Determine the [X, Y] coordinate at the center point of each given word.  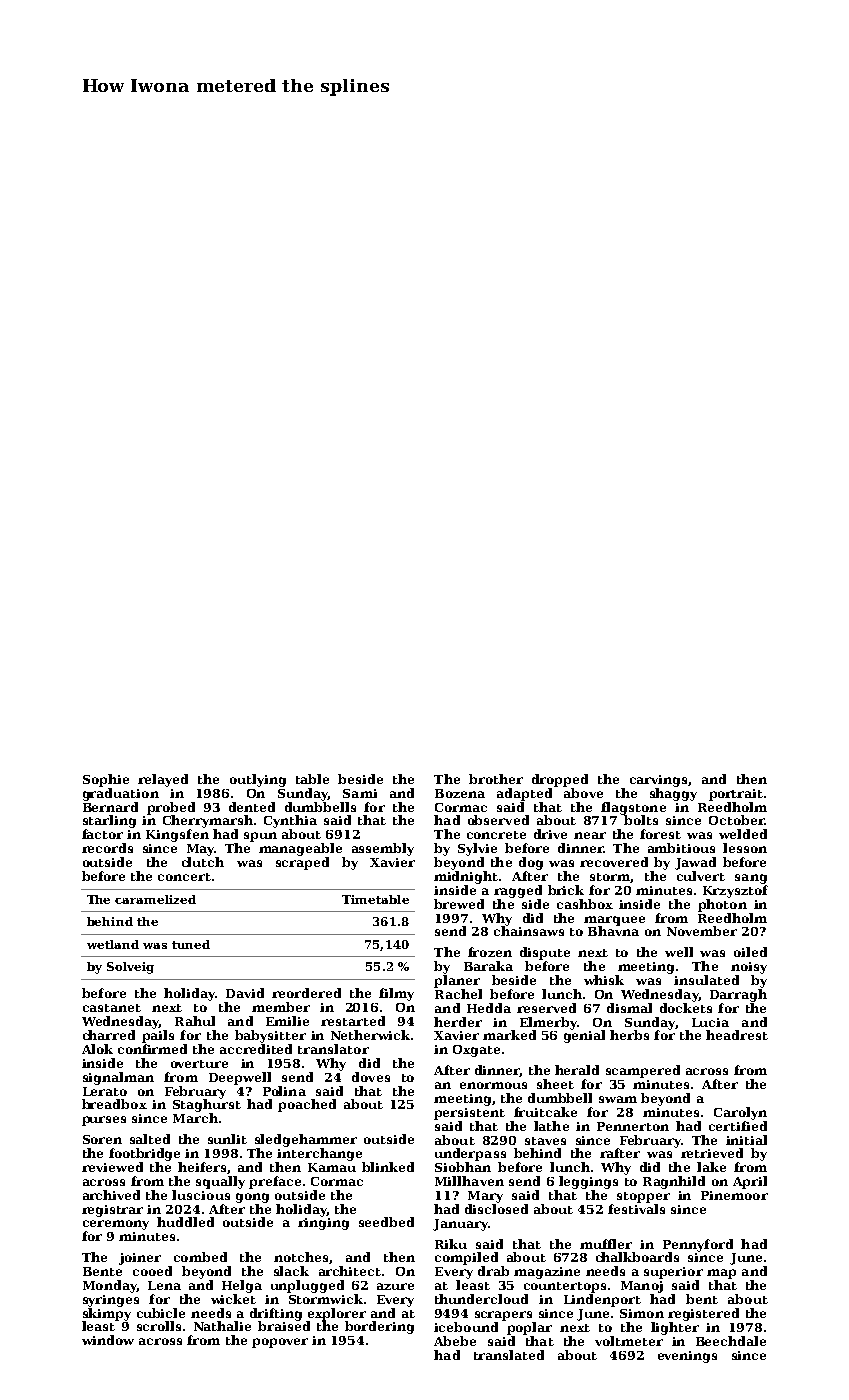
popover [280, 1343]
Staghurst [207, 1105]
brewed [459, 904]
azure [395, 1286]
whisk [604, 980]
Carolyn [740, 1113]
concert [184, 877]
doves [371, 1077]
